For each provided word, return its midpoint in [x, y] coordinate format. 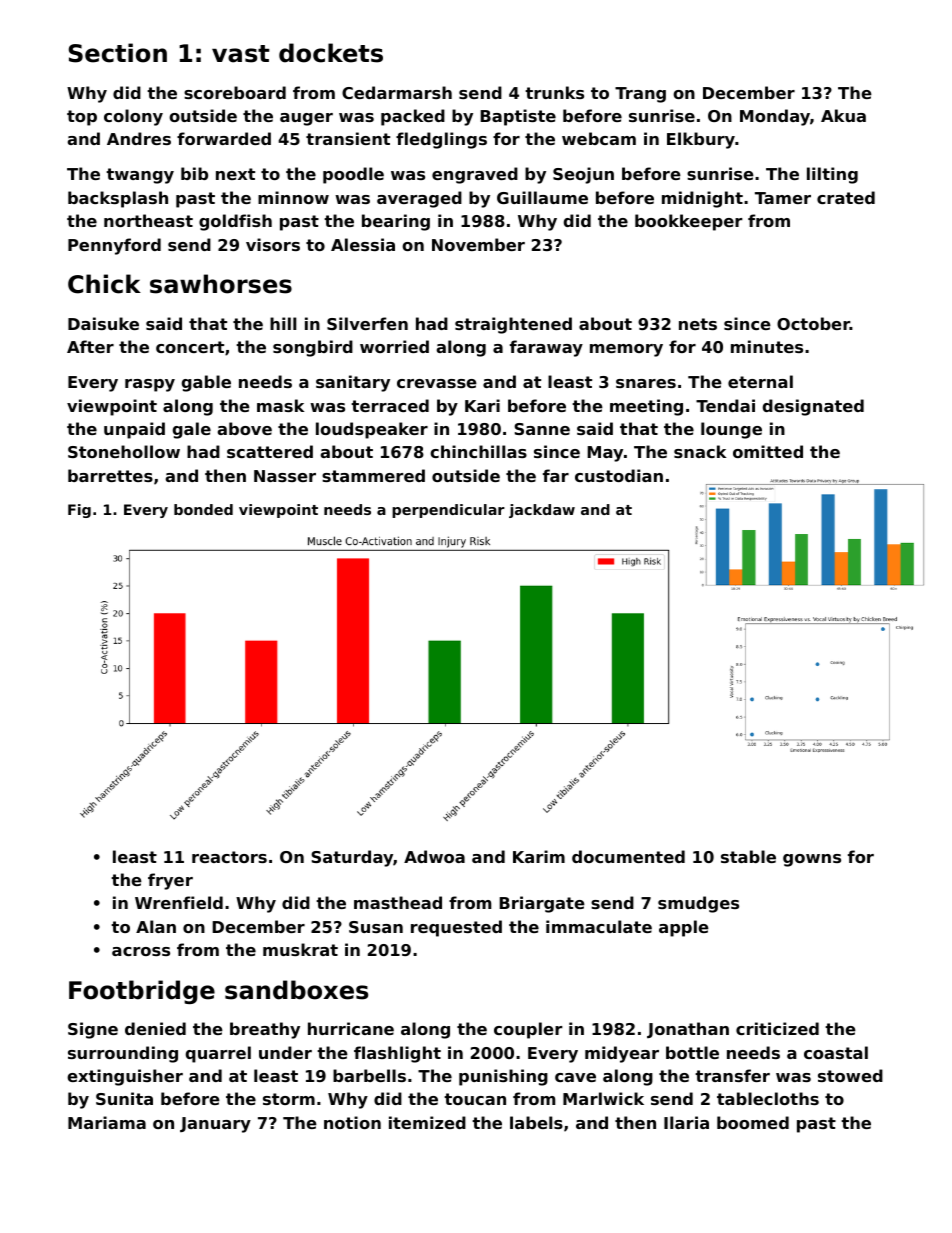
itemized [427, 1122]
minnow [293, 197]
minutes [767, 346]
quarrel [218, 1054]
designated [813, 407]
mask [280, 405]
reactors [229, 857]
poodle [353, 175]
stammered [373, 475]
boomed [753, 1122]
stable [748, 856]
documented [628, 856]
